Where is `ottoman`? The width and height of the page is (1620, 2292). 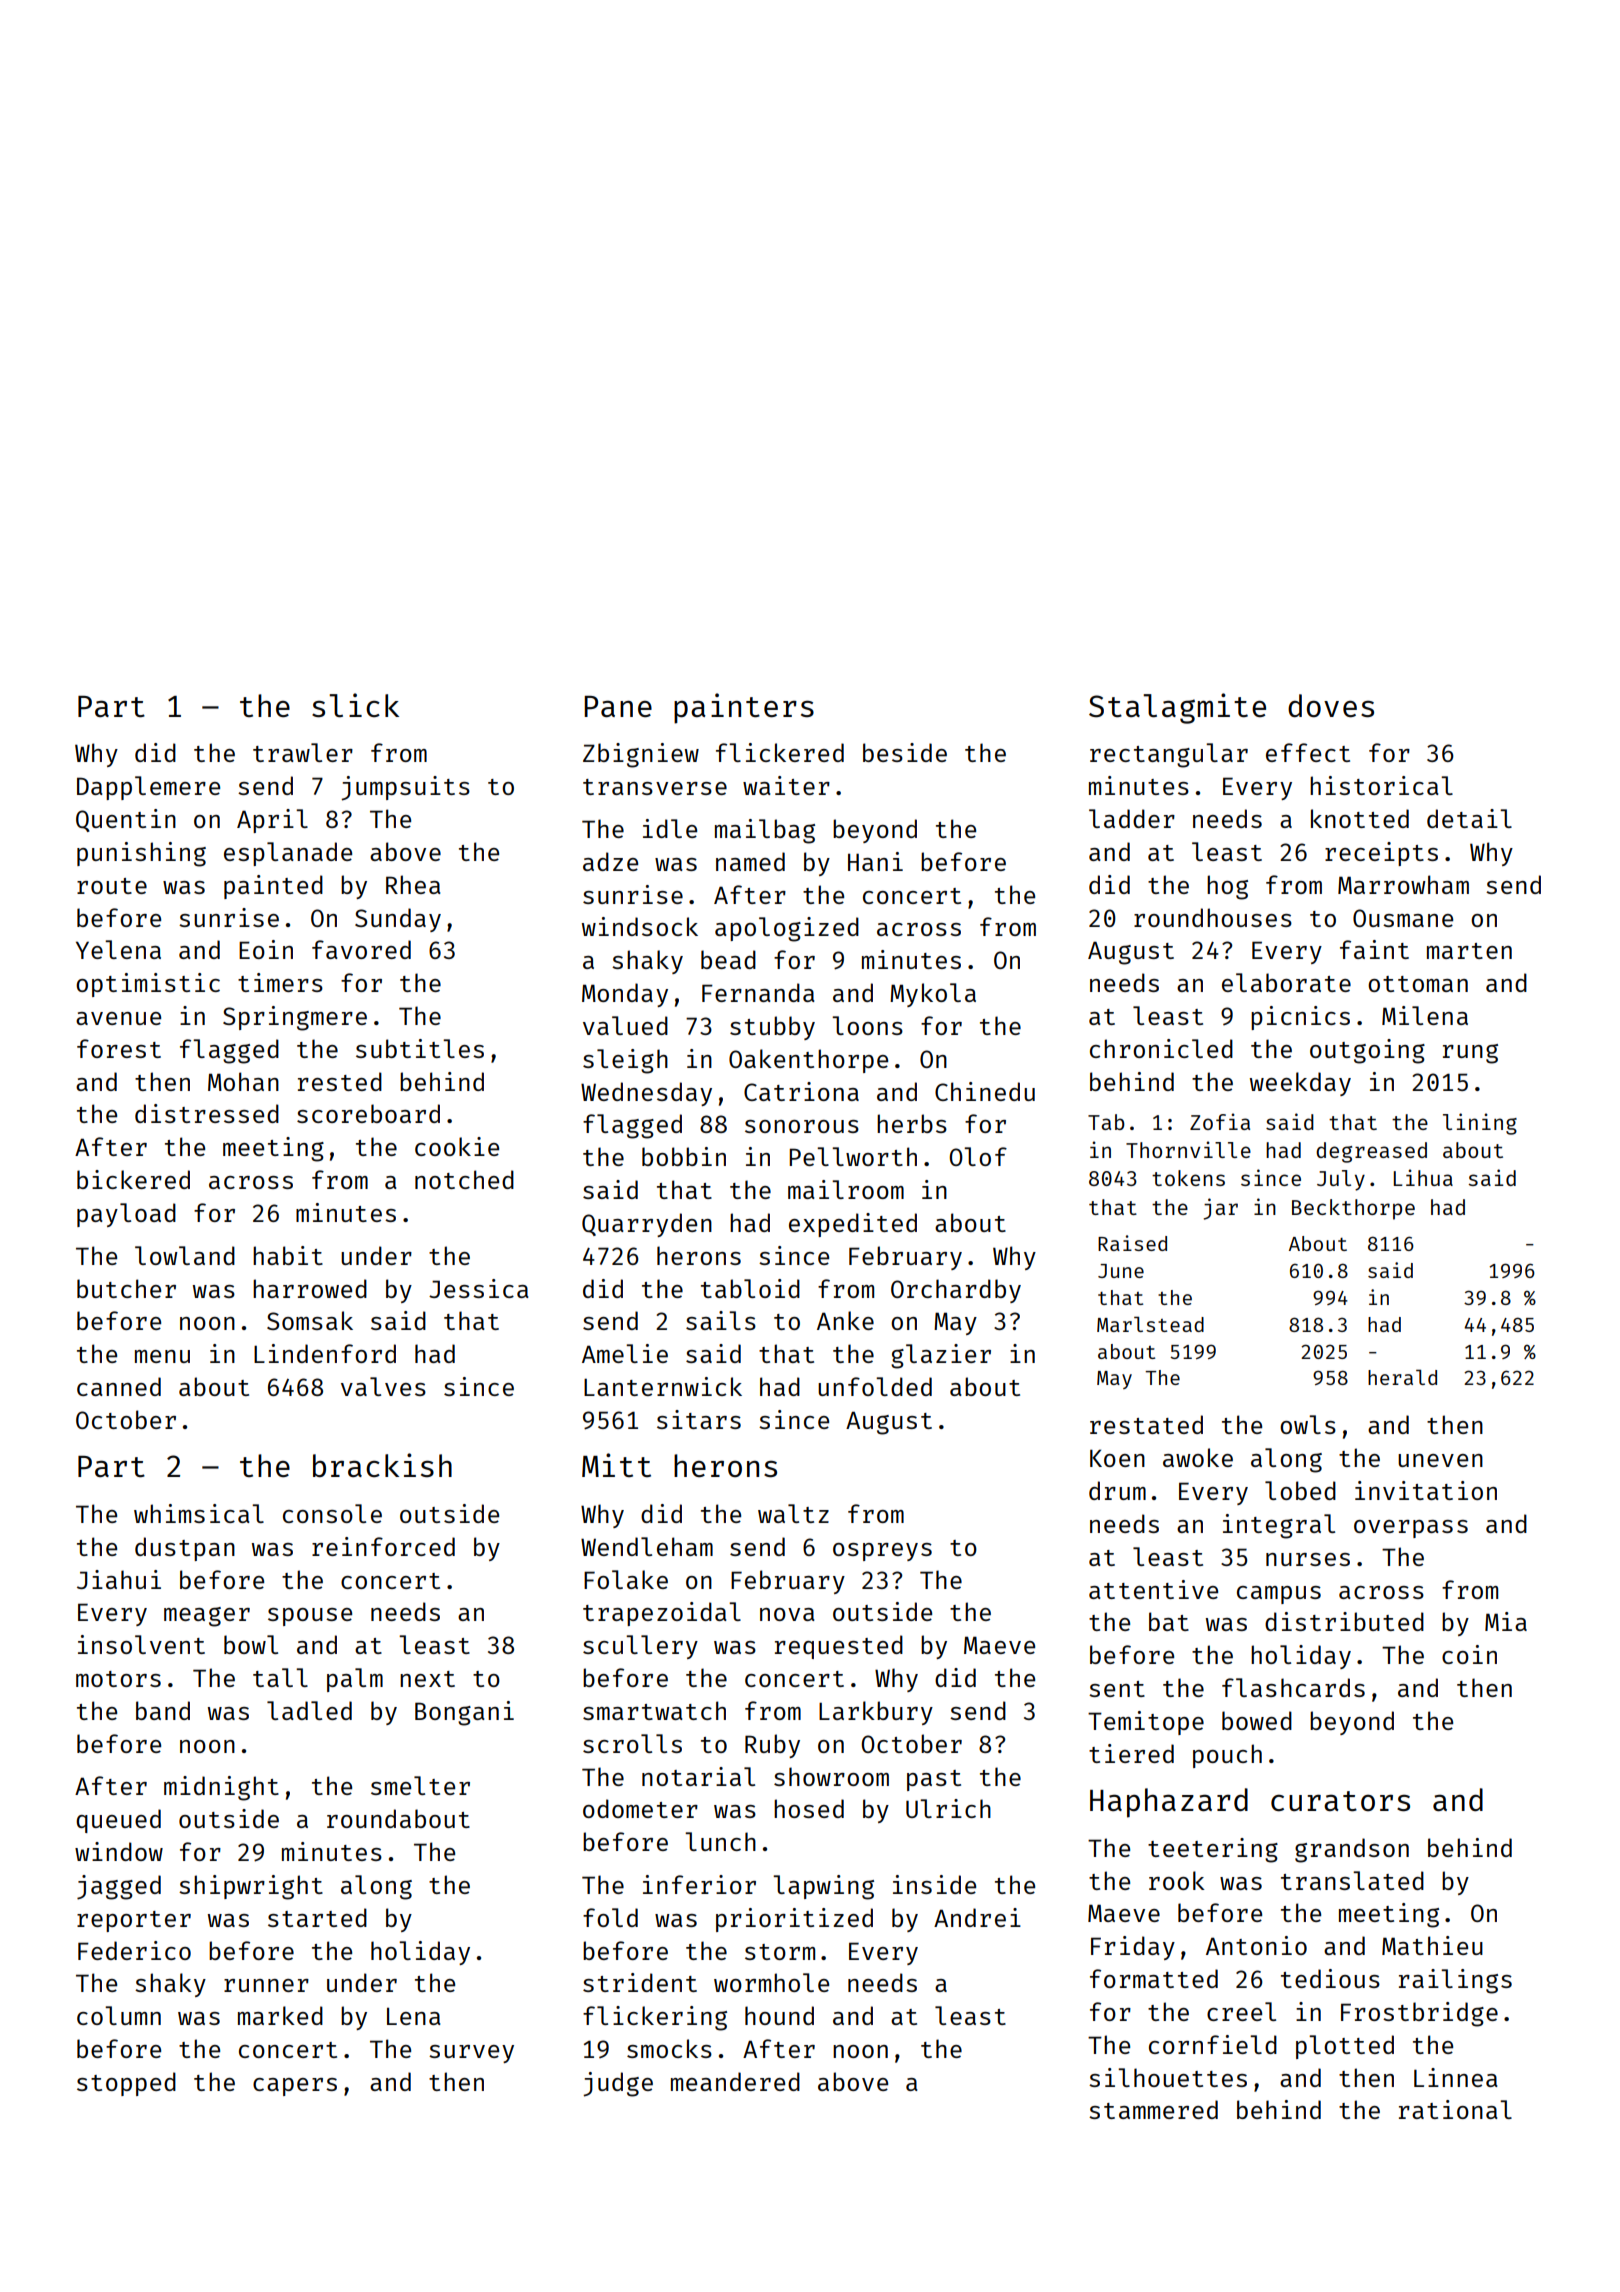
ottoman is located at coordinates (1418, 984).
